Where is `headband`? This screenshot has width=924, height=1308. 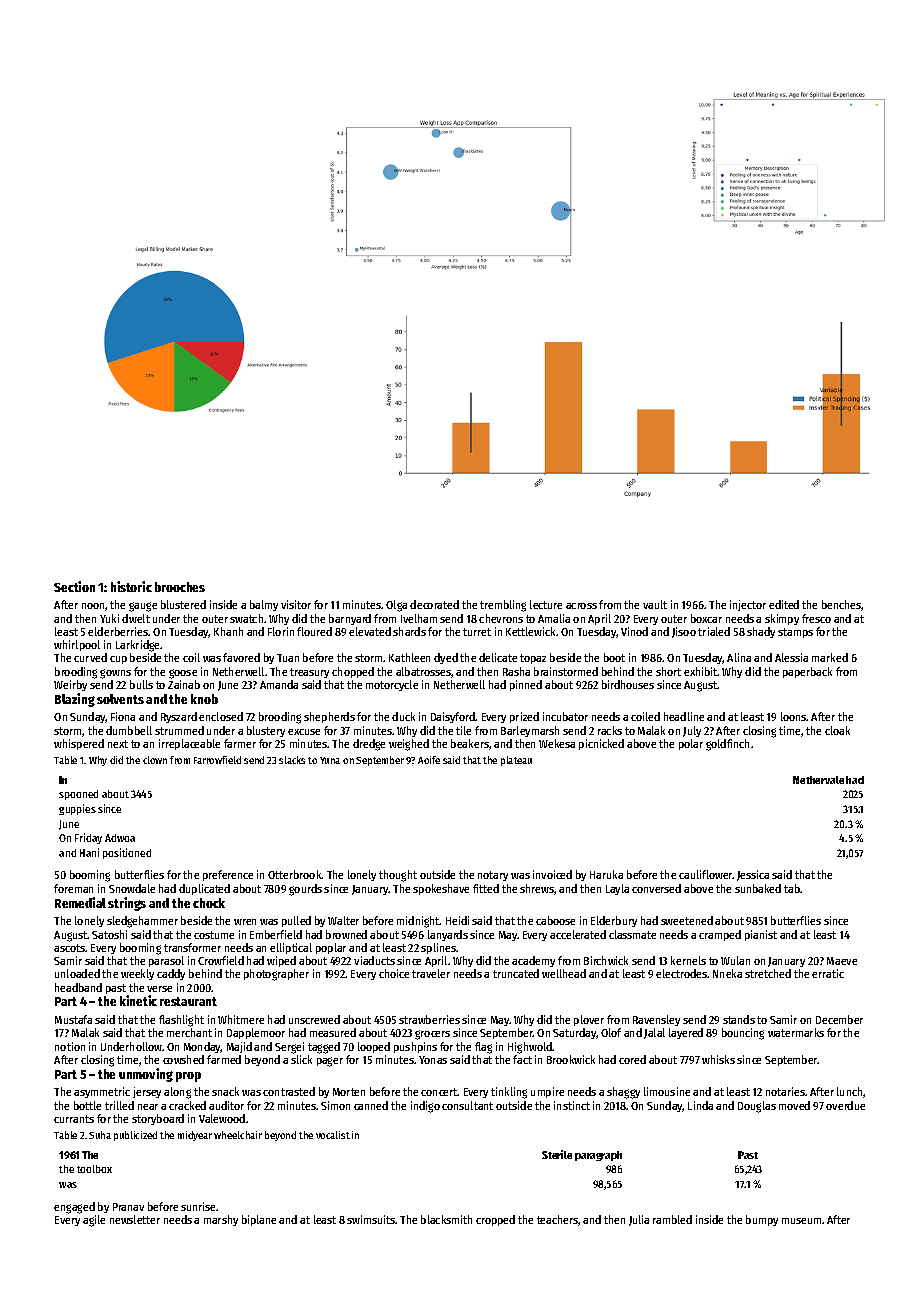 headband is located at coordinates (78, 987).
